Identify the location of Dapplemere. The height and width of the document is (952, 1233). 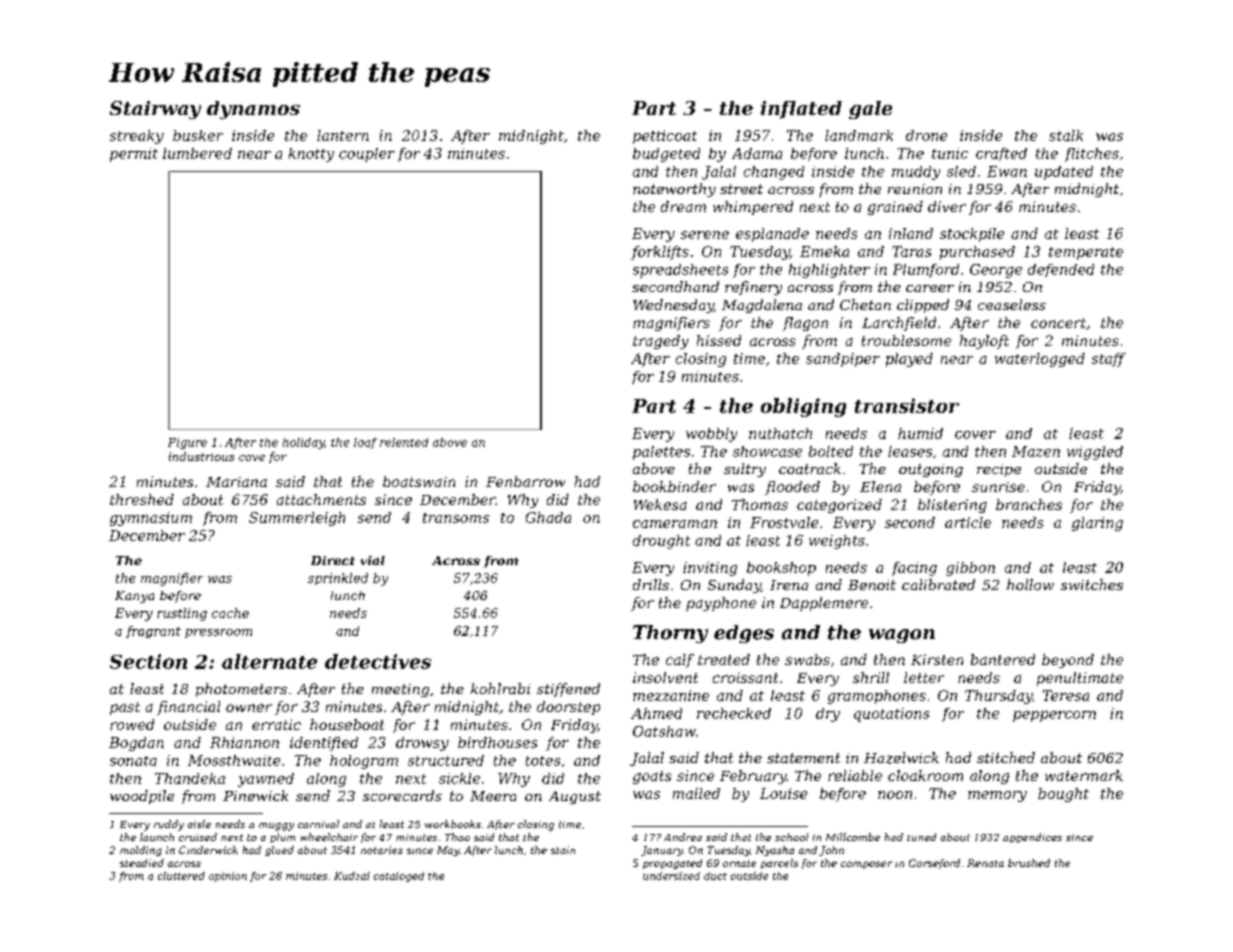
(824, 604).
